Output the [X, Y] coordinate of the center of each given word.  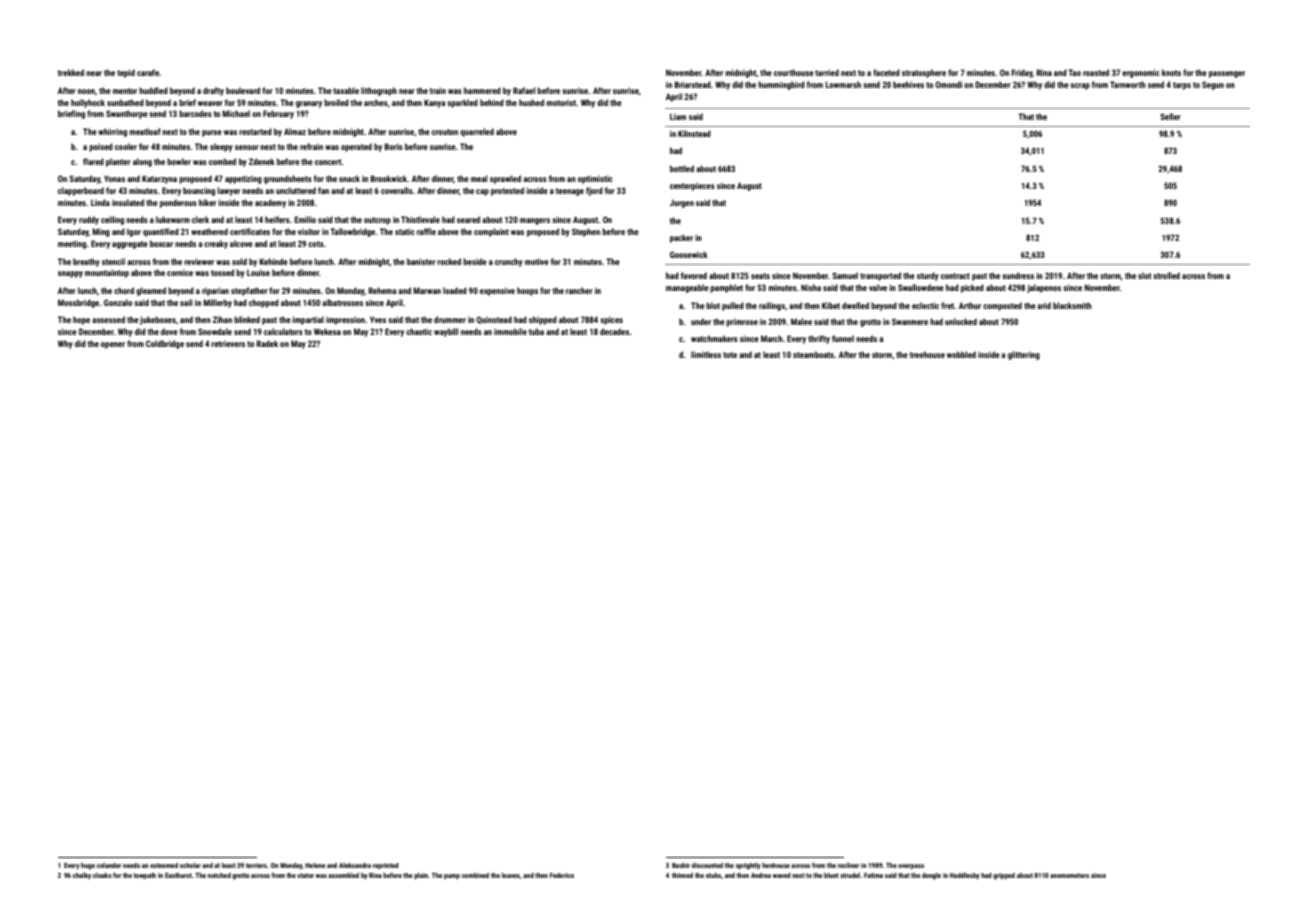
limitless [706, 354]
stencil [113, 261]
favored [694, 275]
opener [113, 345]
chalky [82, 876]
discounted [707, 865]
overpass [911, 867]
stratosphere [924, 73]
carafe [148, 72]
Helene [315, 865]
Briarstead [692, 84]
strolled [1166, 275]
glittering [1024, 355]
